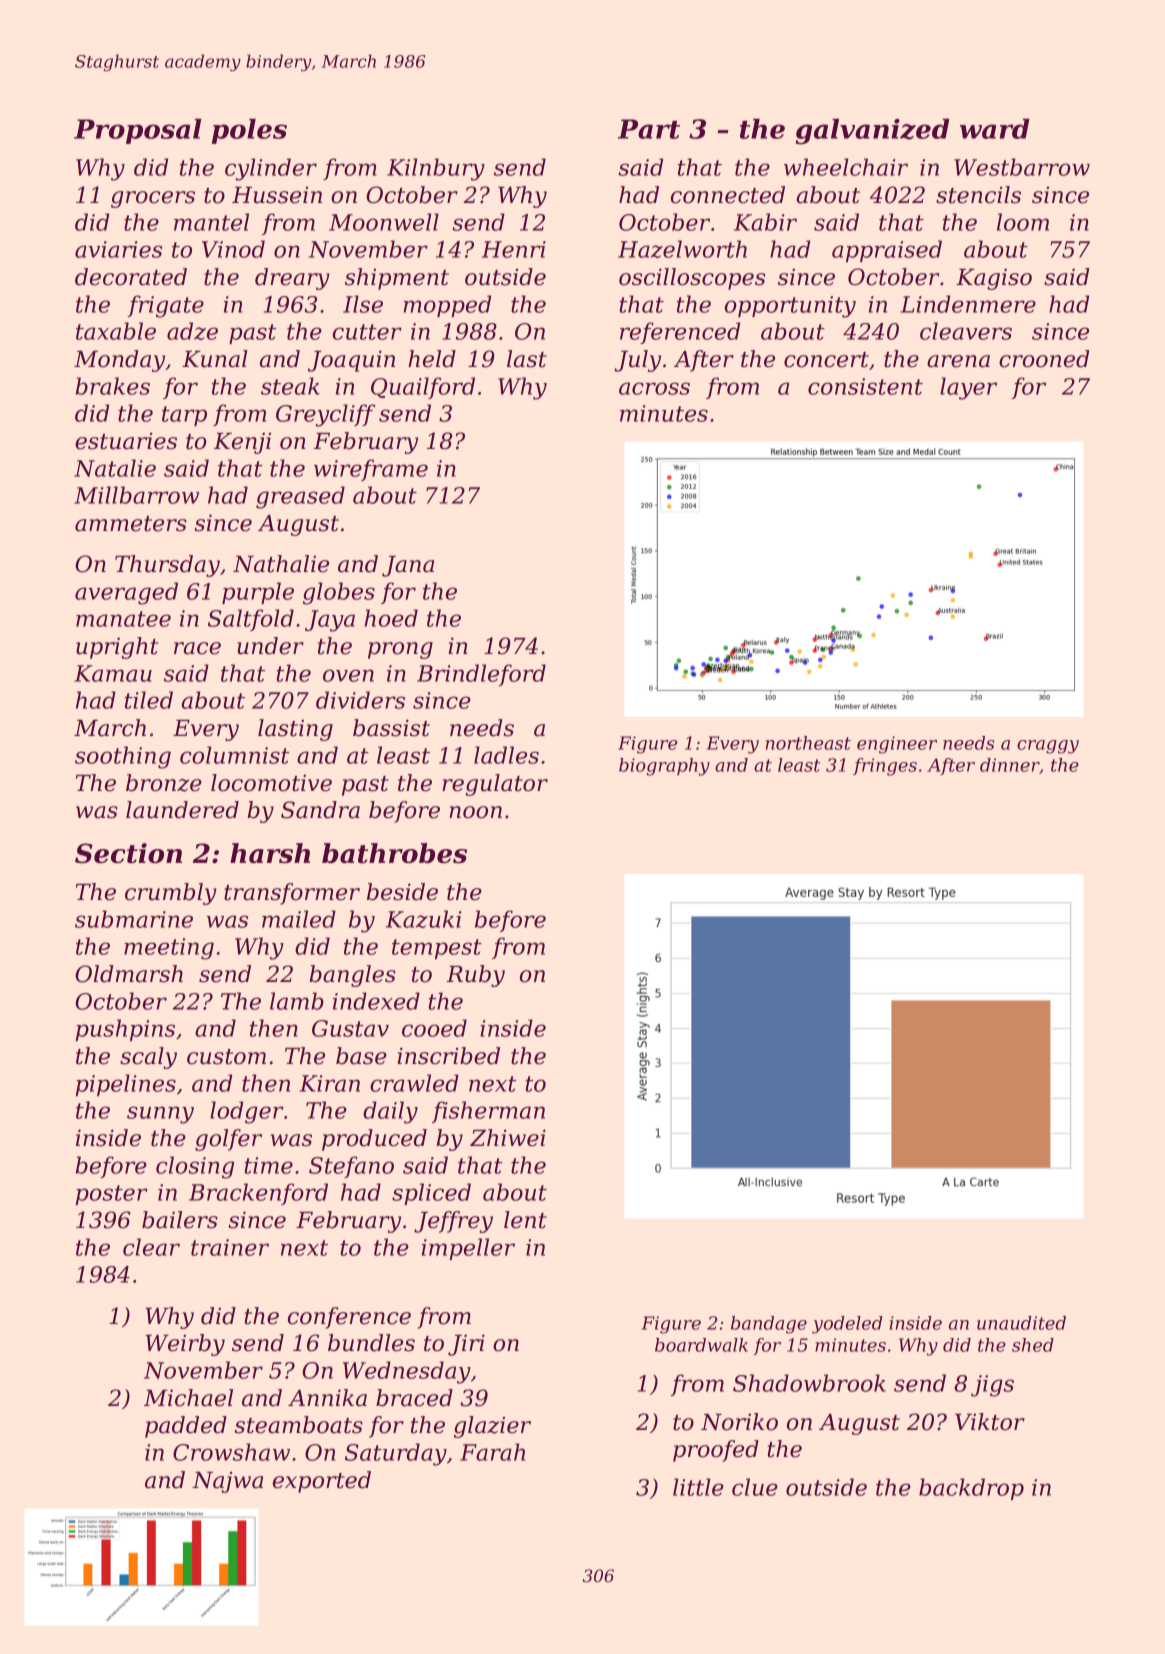 Image resolution: width=1165 pixels, height=1654 pixels. I want to click on Proposal, so click(137, 131).
